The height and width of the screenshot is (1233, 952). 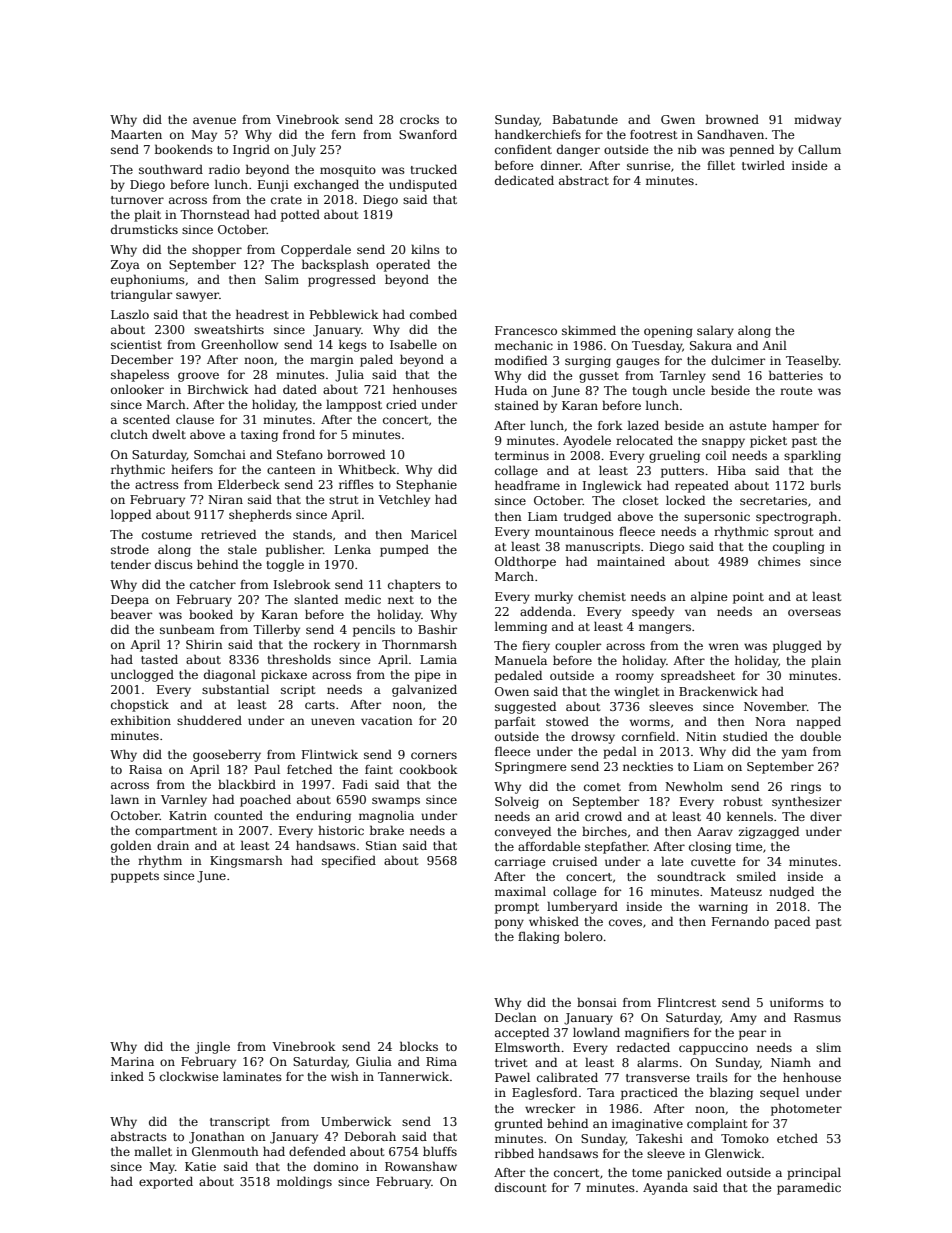 I want to click on enduring, so click(x=323, y=816).
